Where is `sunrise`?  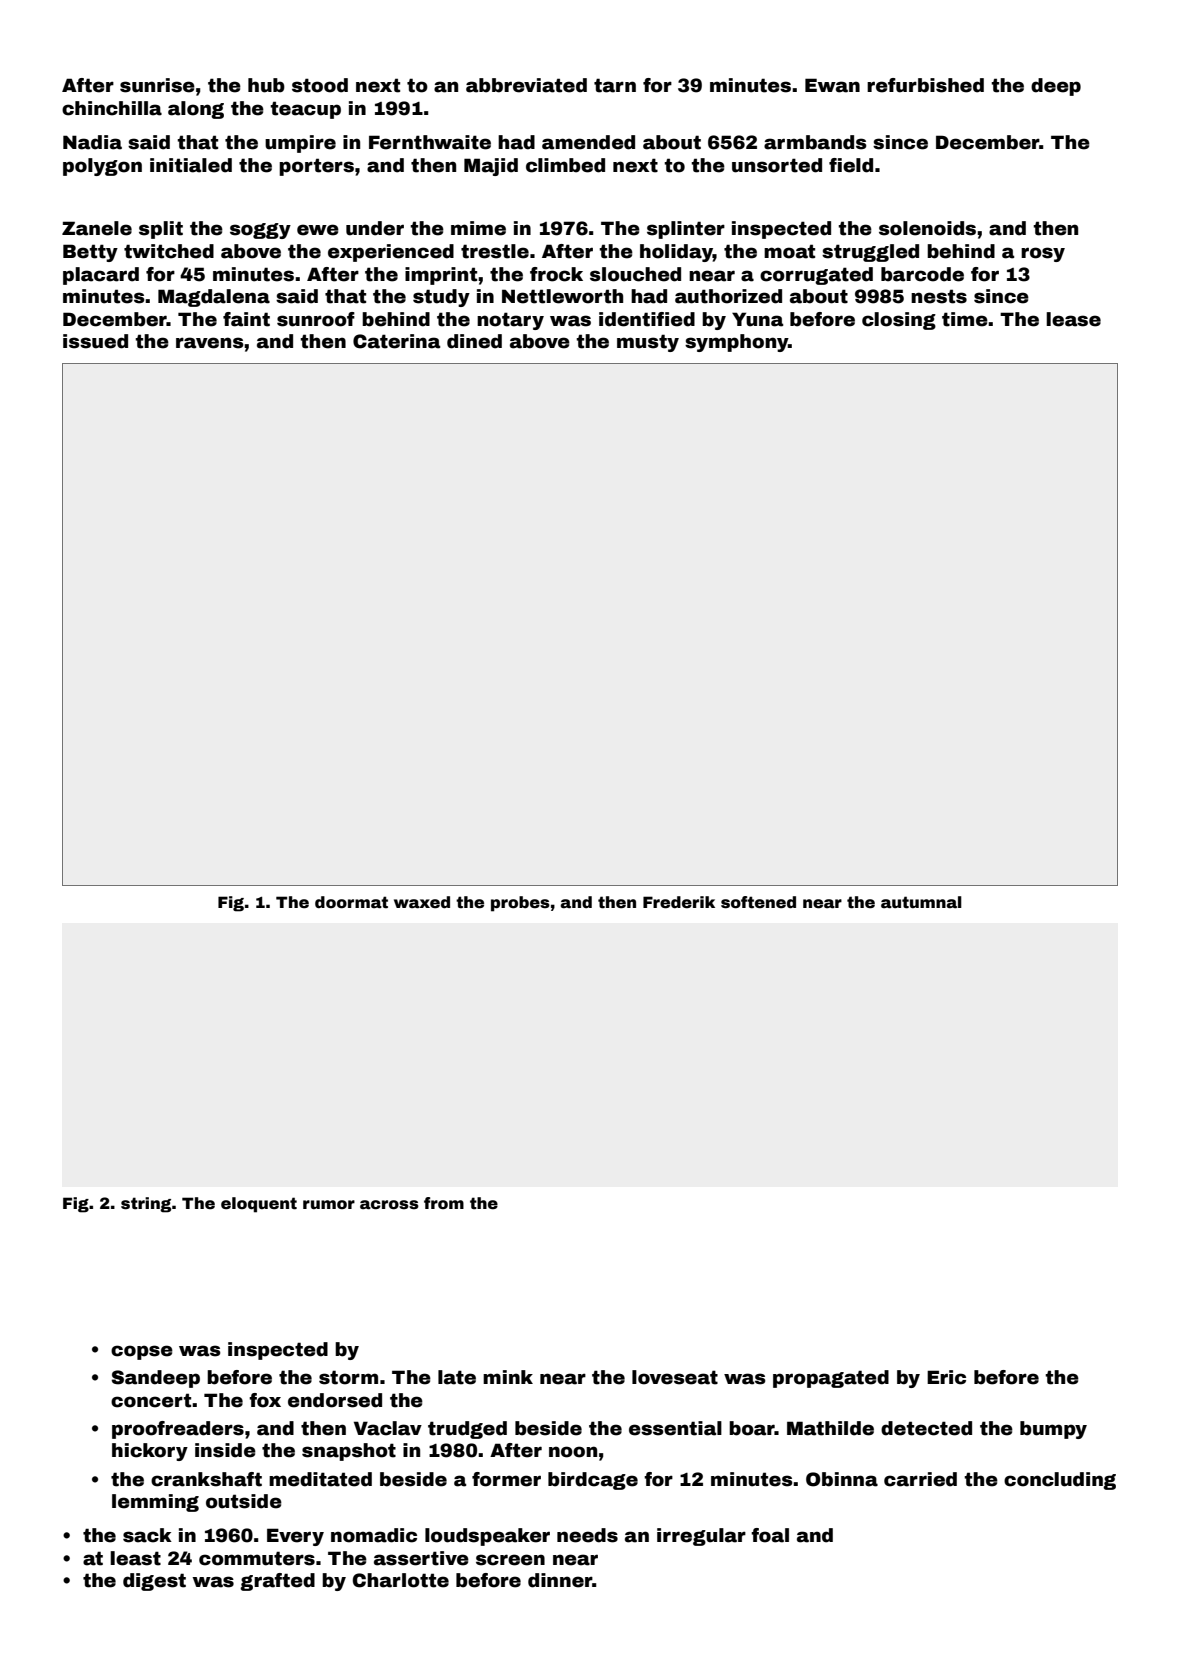 sunrise is located at coordinates (157, 85).
